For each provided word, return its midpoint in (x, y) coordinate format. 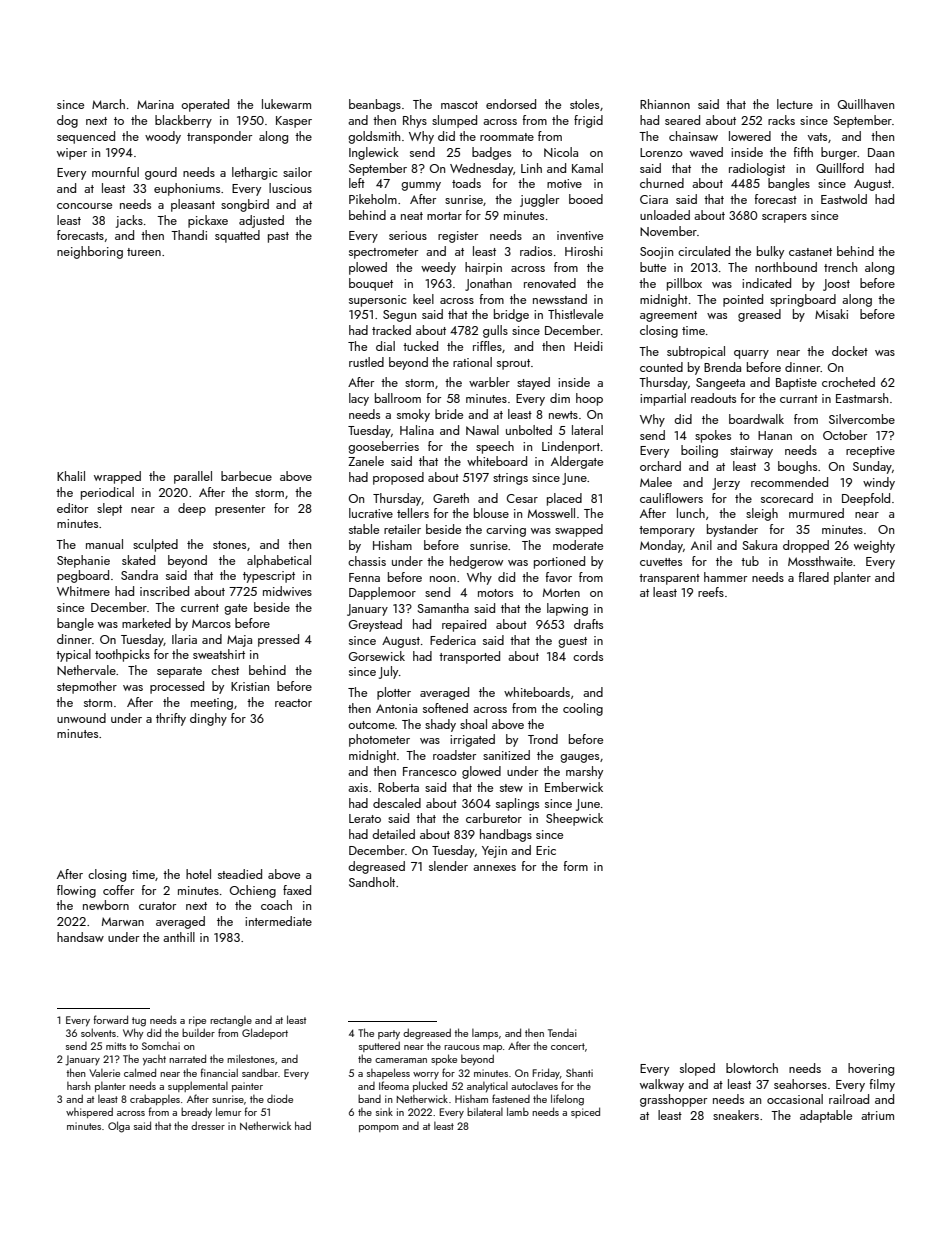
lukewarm (286, 104)
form (576, 866)
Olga (119, 1127)
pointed (743, 300)
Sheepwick (574, 819)
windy (879, 483)
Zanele (366, 461)
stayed (533, 383)
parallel (193, 477)
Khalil (71, 476)
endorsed (511, 104)
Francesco (430, 771)
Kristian (250, 686)
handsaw (80, 937)
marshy (584, 772)
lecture (795, 104)
